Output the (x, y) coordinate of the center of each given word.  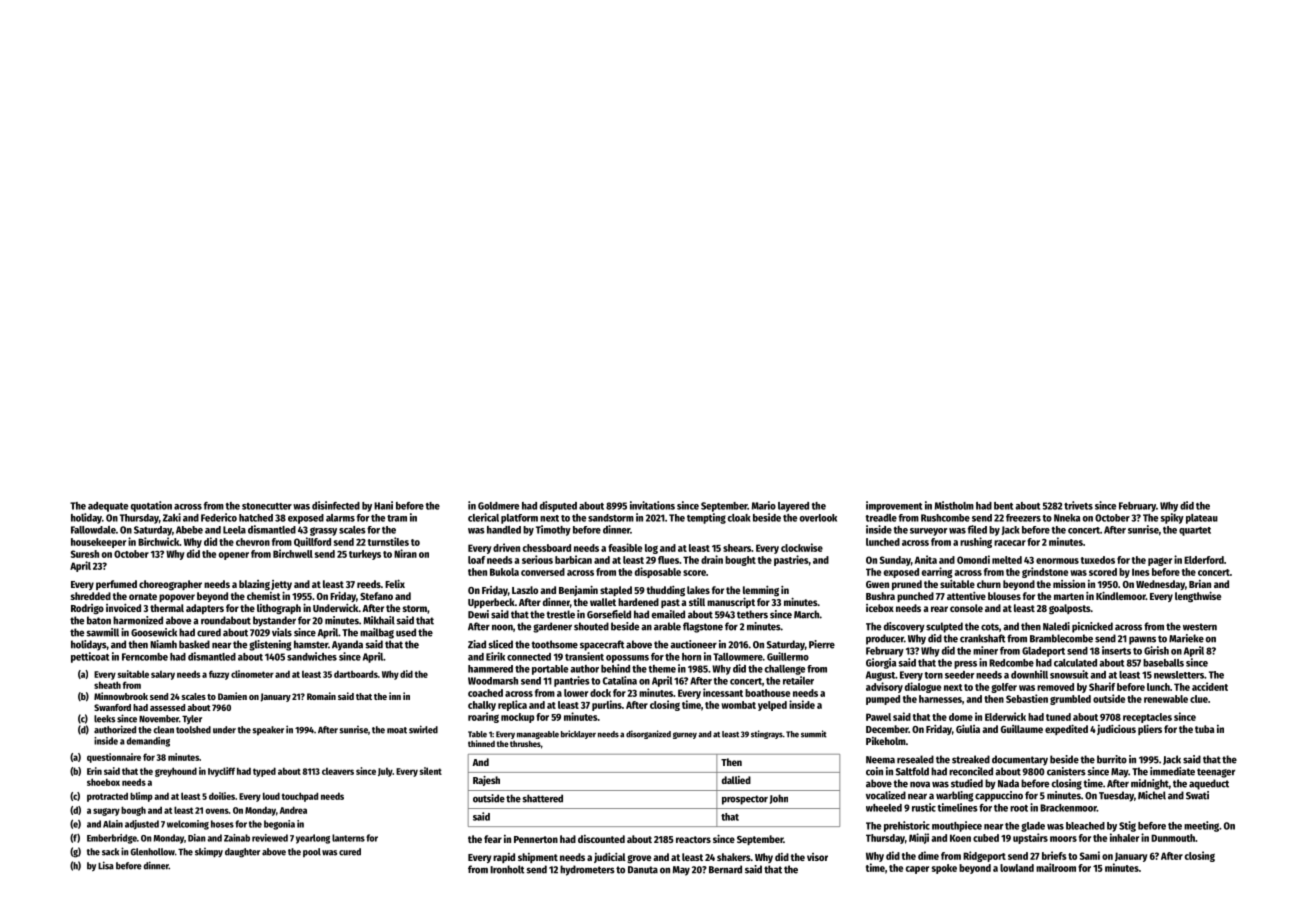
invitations (652, 505)
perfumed (116, 585)
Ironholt (507, 869)
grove (639, 859)
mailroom (1056, 867)
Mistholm (954, 505)
